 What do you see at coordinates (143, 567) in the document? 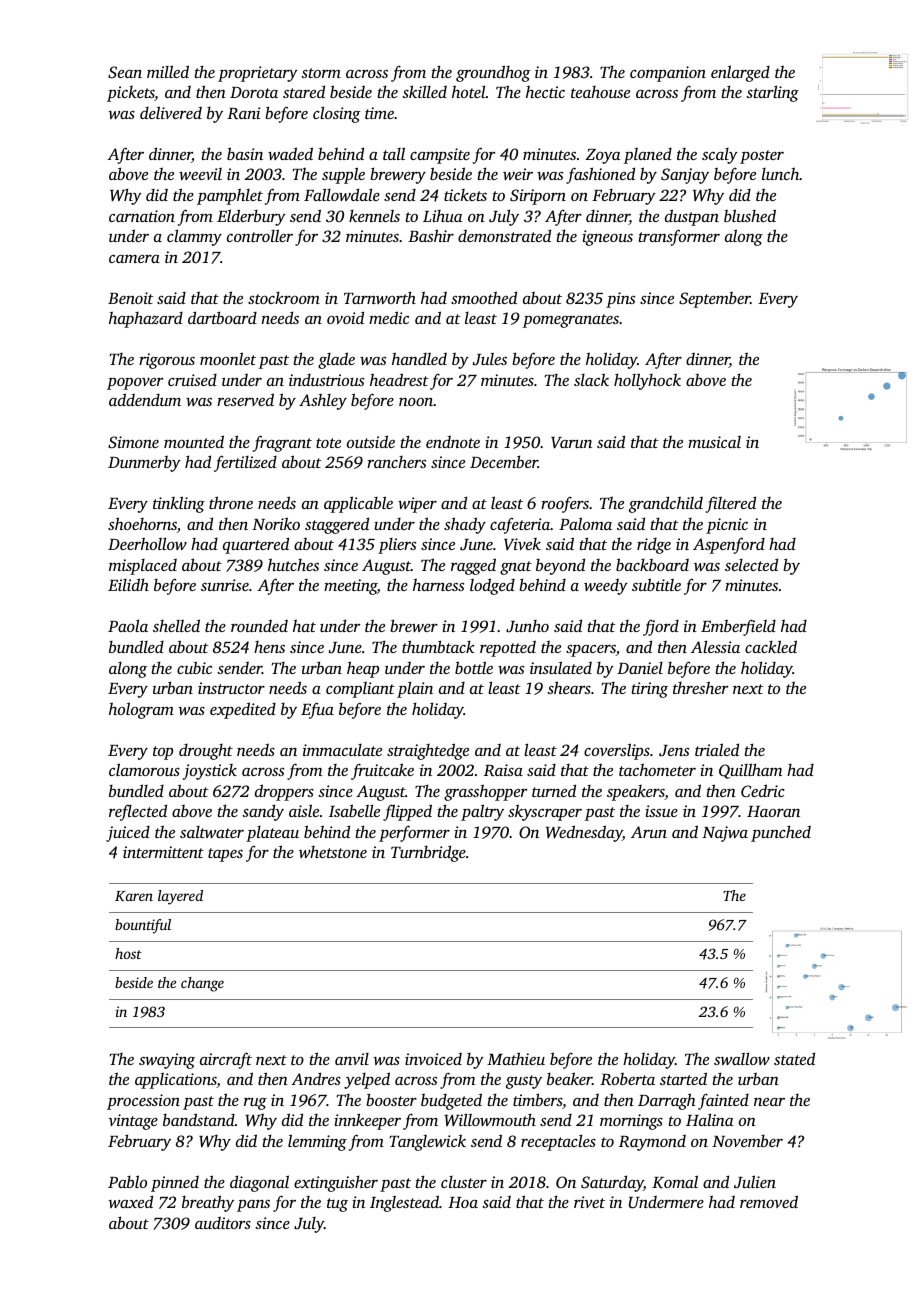
I see `misplaced` at bounding box center [143, 567].
